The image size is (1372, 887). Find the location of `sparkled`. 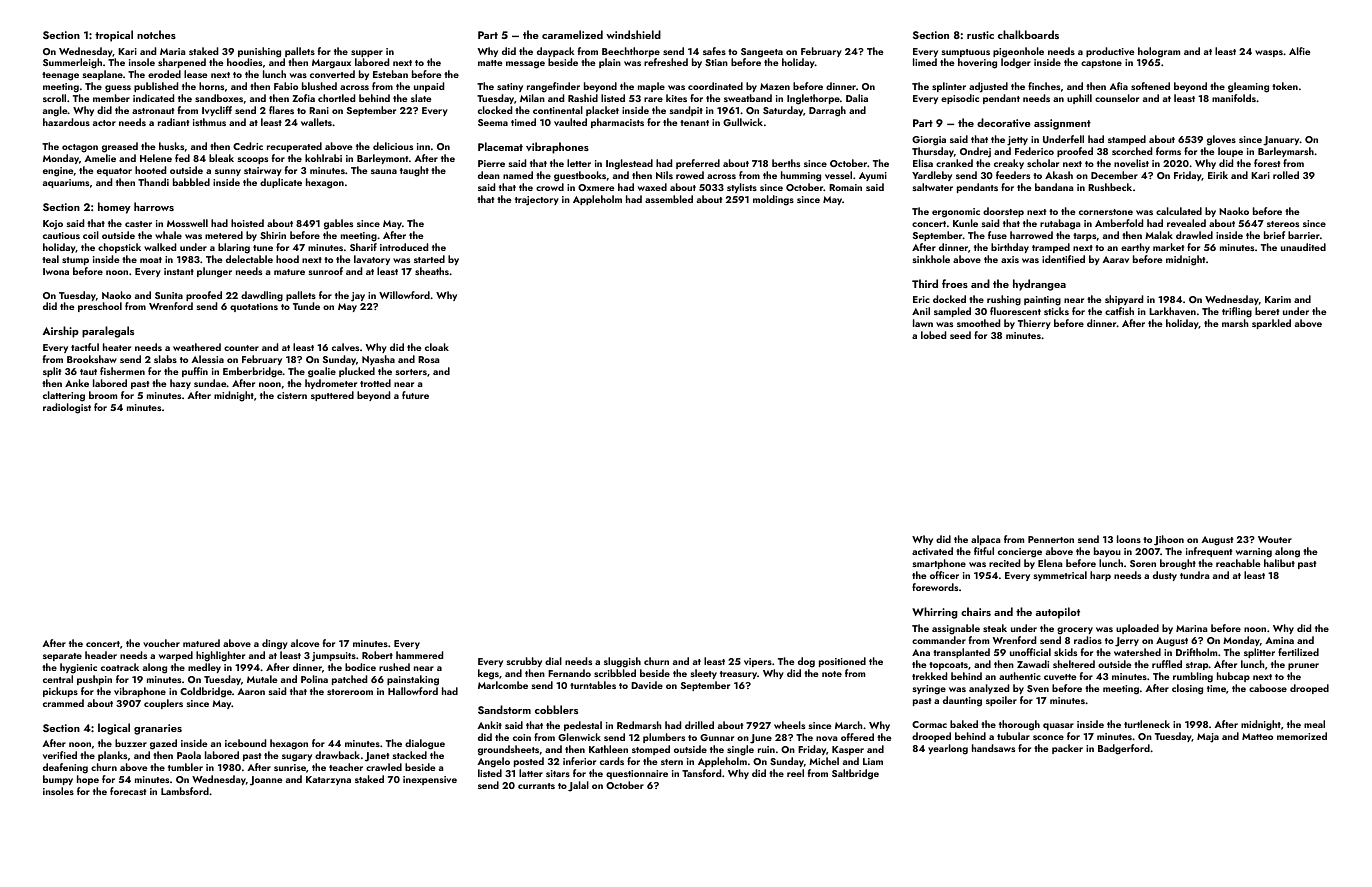

sparkled is located at coordinates (1271, 324).
